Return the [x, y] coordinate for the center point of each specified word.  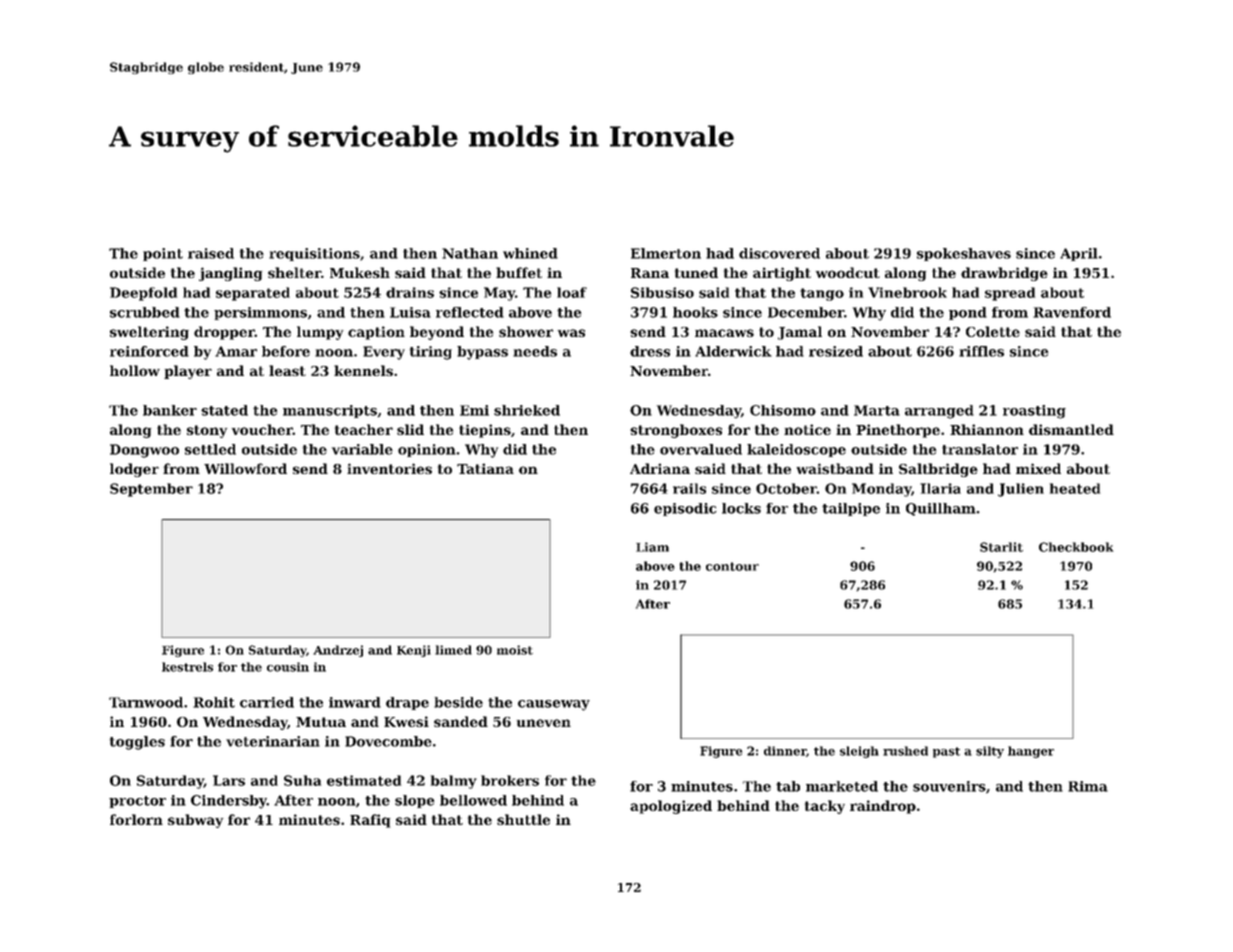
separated [253, 294]
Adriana [660, 468]
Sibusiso [662, 292]
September [151, 490]
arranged [939, 412]
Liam [652, 547]
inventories [389, 468]
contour [732, 566]
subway [195, 821]
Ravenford [1072, 312]
